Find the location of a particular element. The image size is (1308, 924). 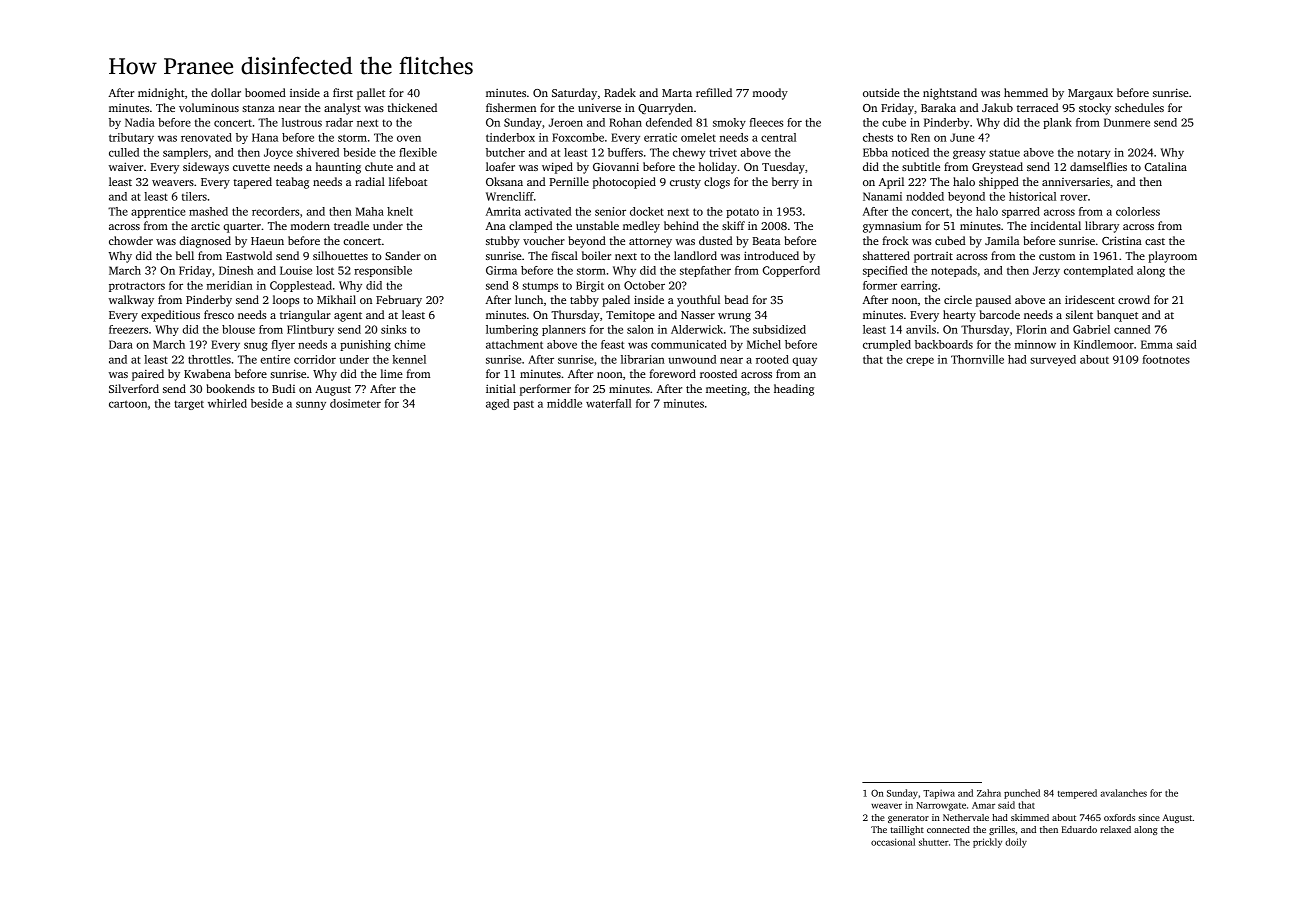

Tapiwa is located at coordinates (939, 794).
